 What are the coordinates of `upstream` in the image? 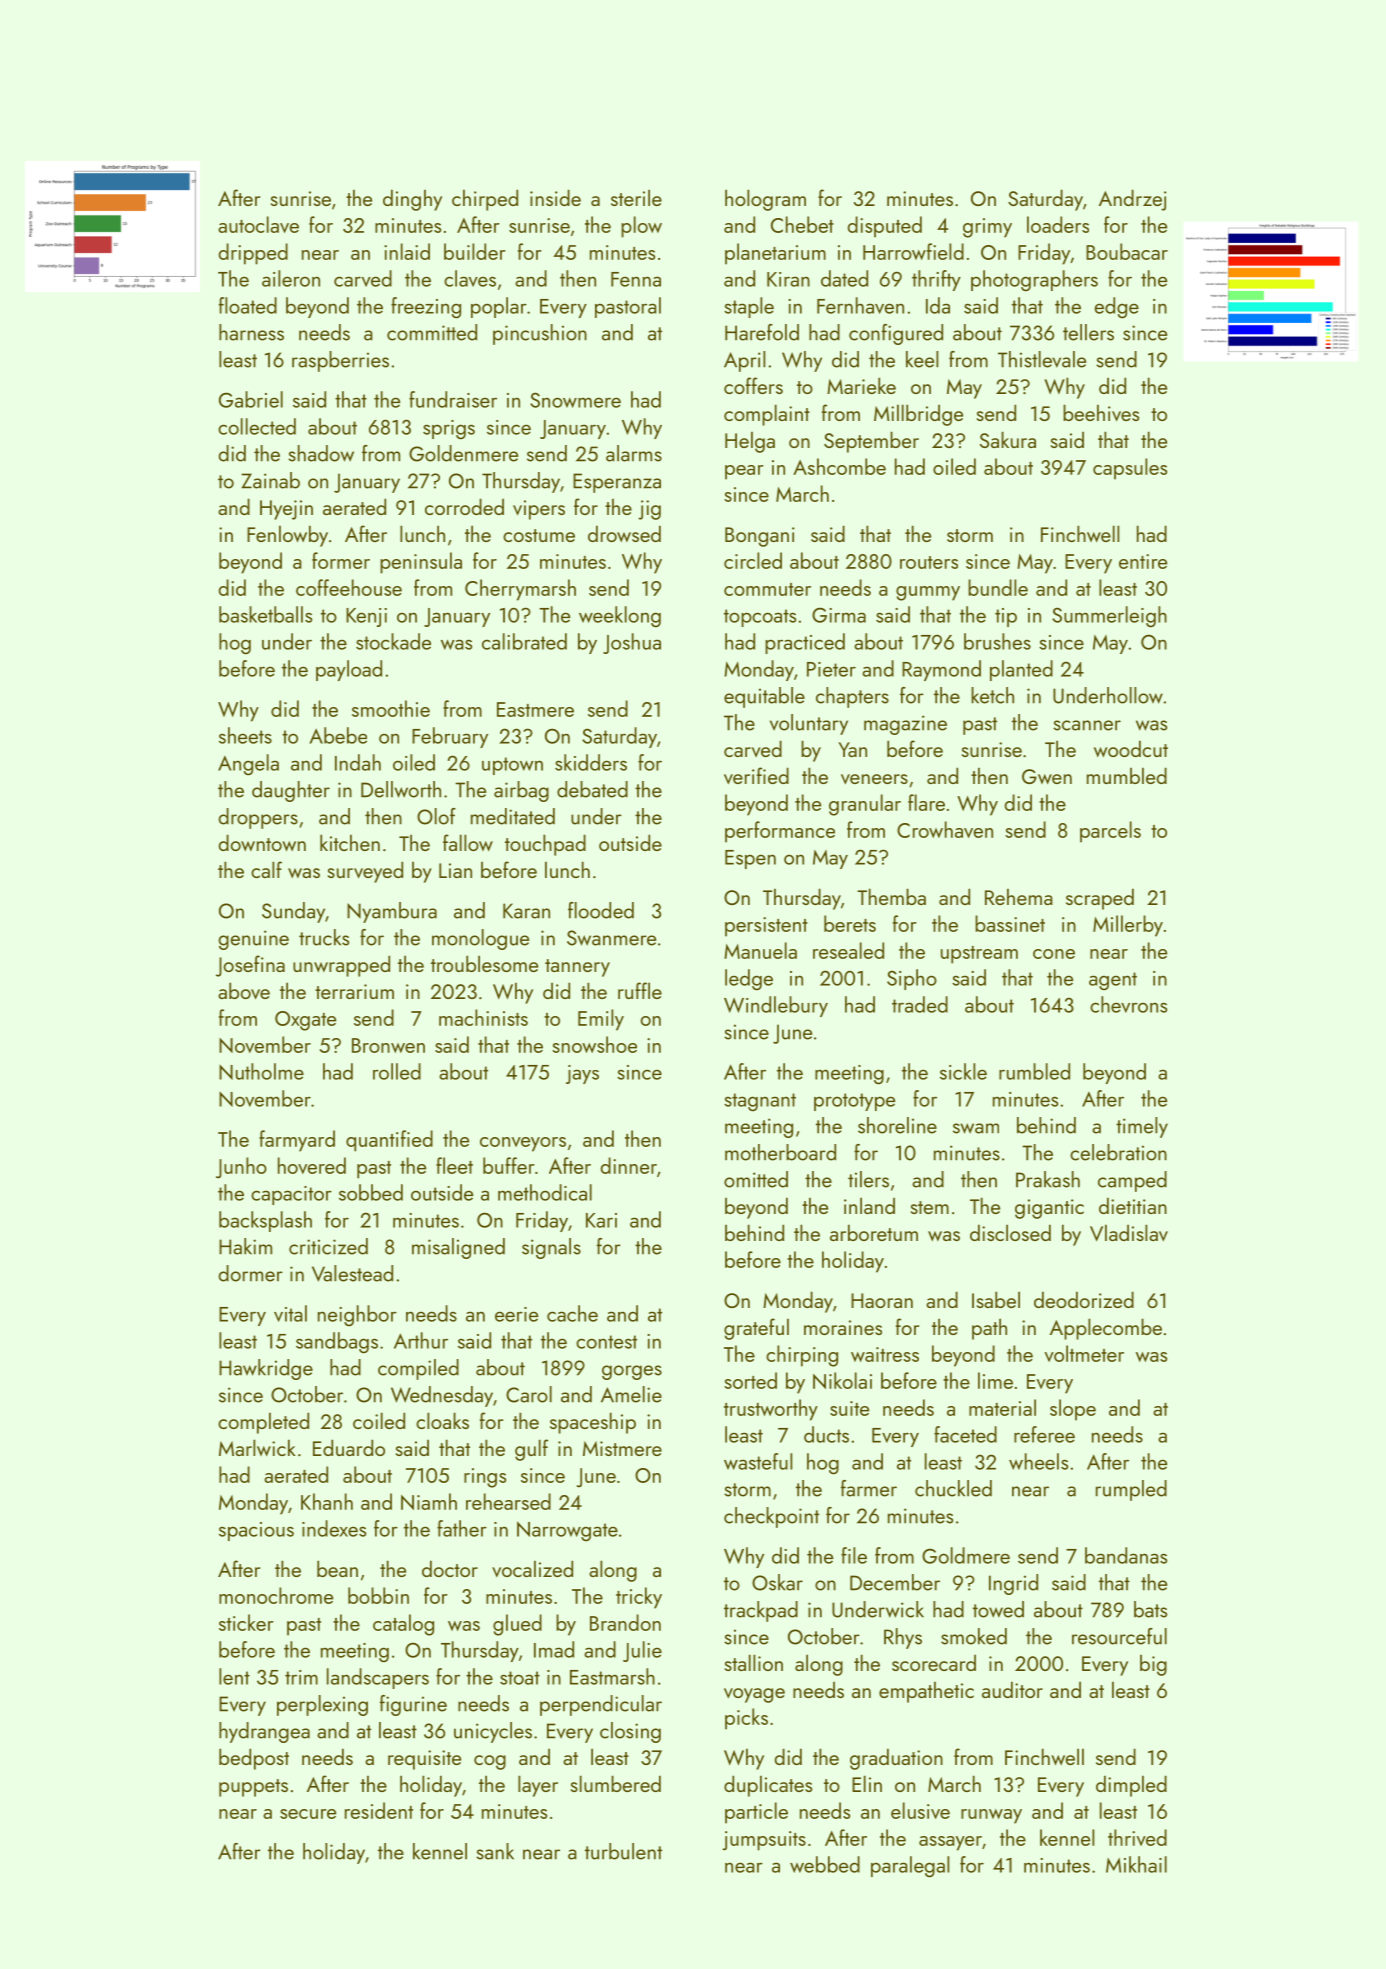 It's located at (979, 955).
